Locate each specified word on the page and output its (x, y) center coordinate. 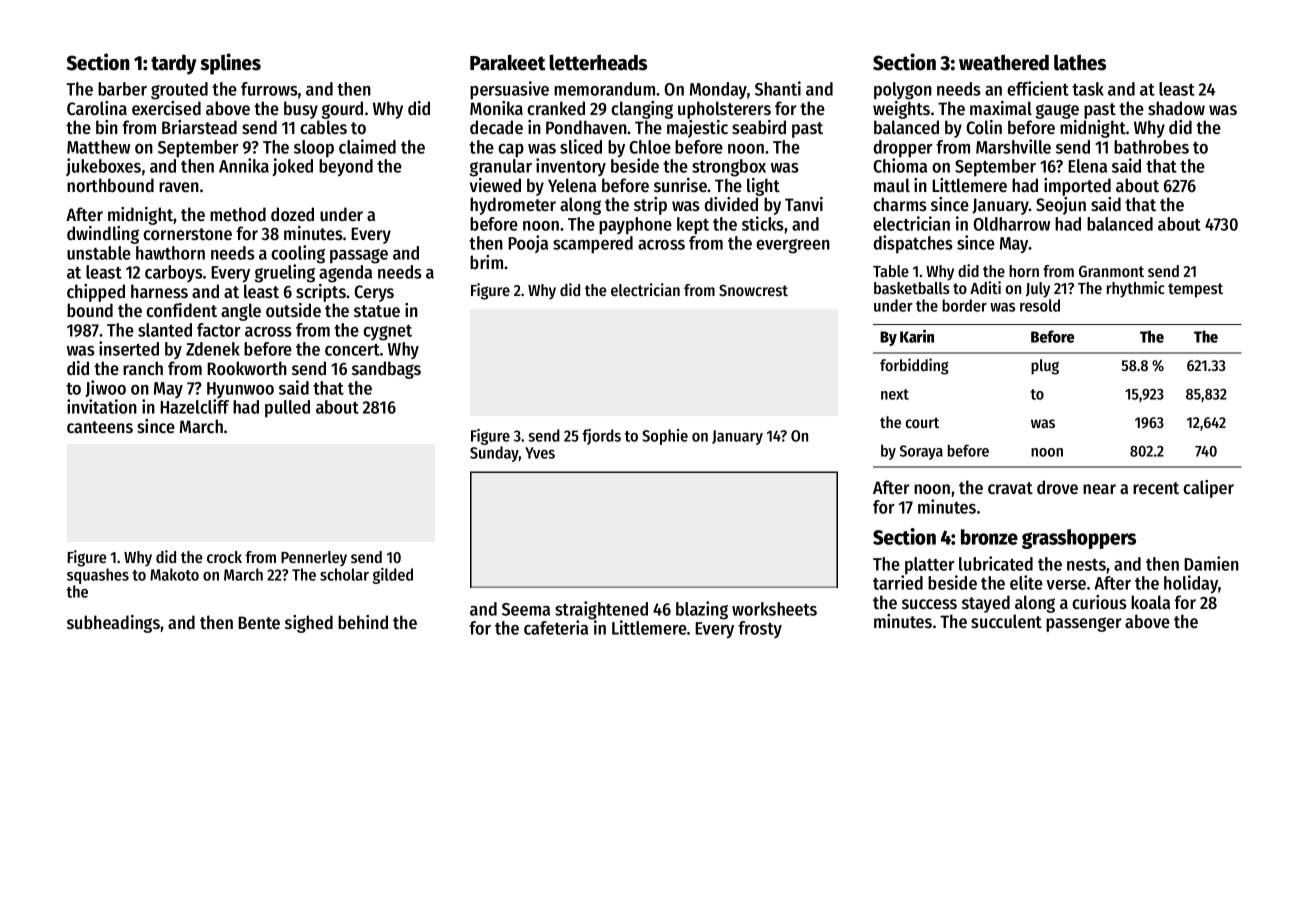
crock (224, 557)
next (895, 394)
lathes (1080, 62)
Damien (1211, 563)
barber (122, 89)
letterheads (598, 62)
